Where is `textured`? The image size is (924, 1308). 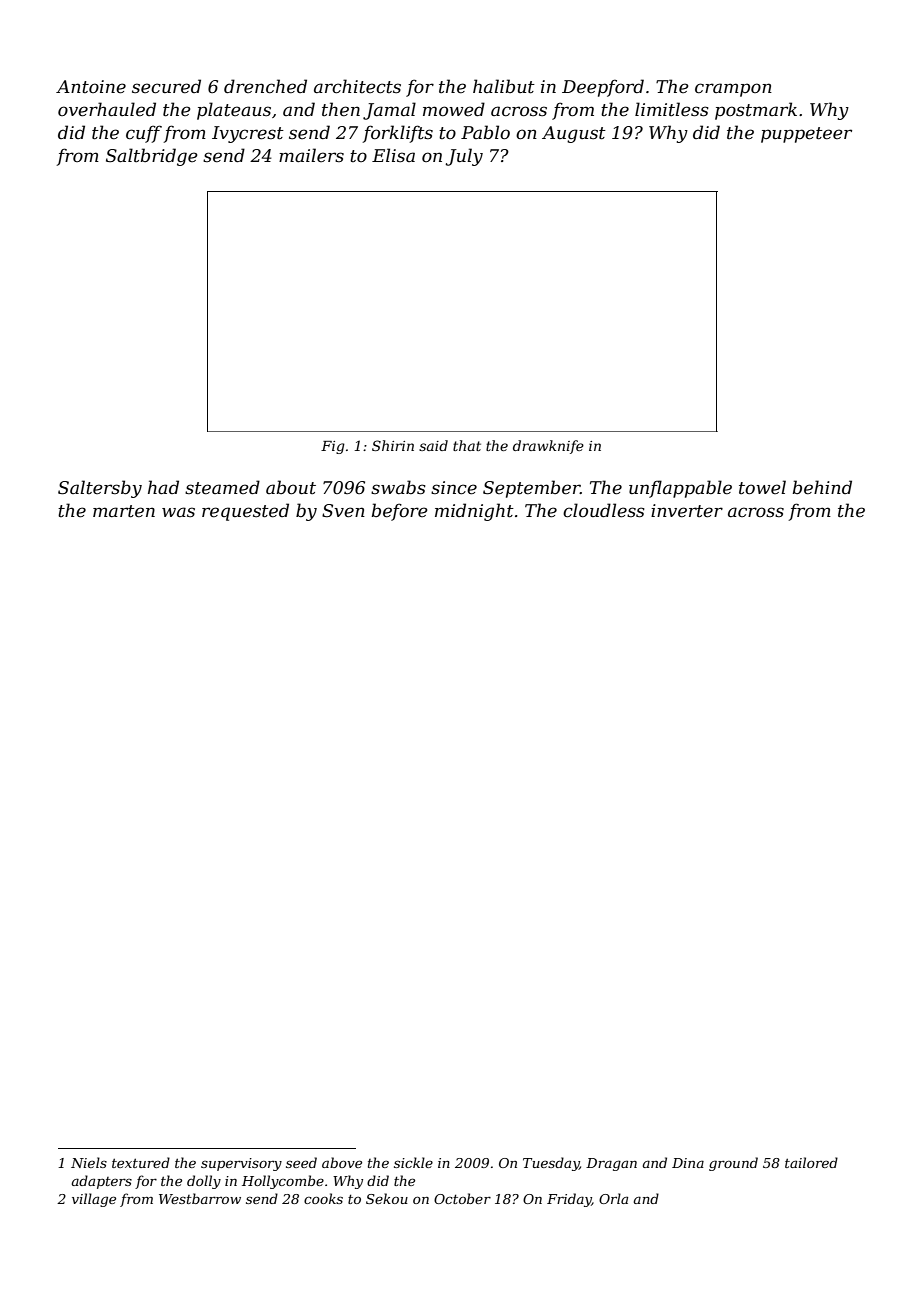 textured is located at coordinates (141, 1162).
